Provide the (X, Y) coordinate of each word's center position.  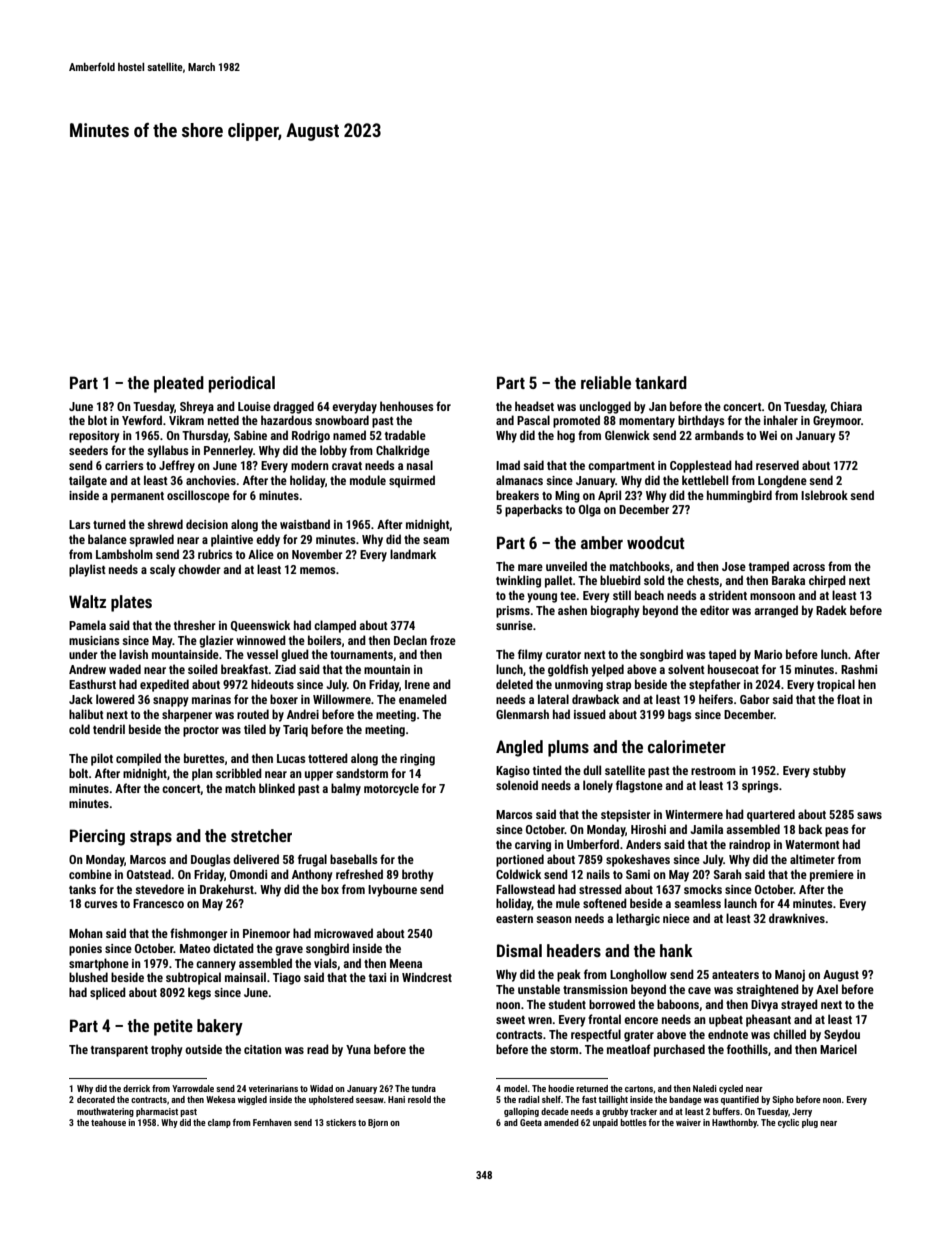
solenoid (517, 785)
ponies (85, 950)
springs (760, 787)
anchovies (211, 480)
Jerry (802, 1112)
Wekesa (220, 1099)
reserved (777, 465)
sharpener (187, 715)
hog (566, 436)
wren (540, 1020)
